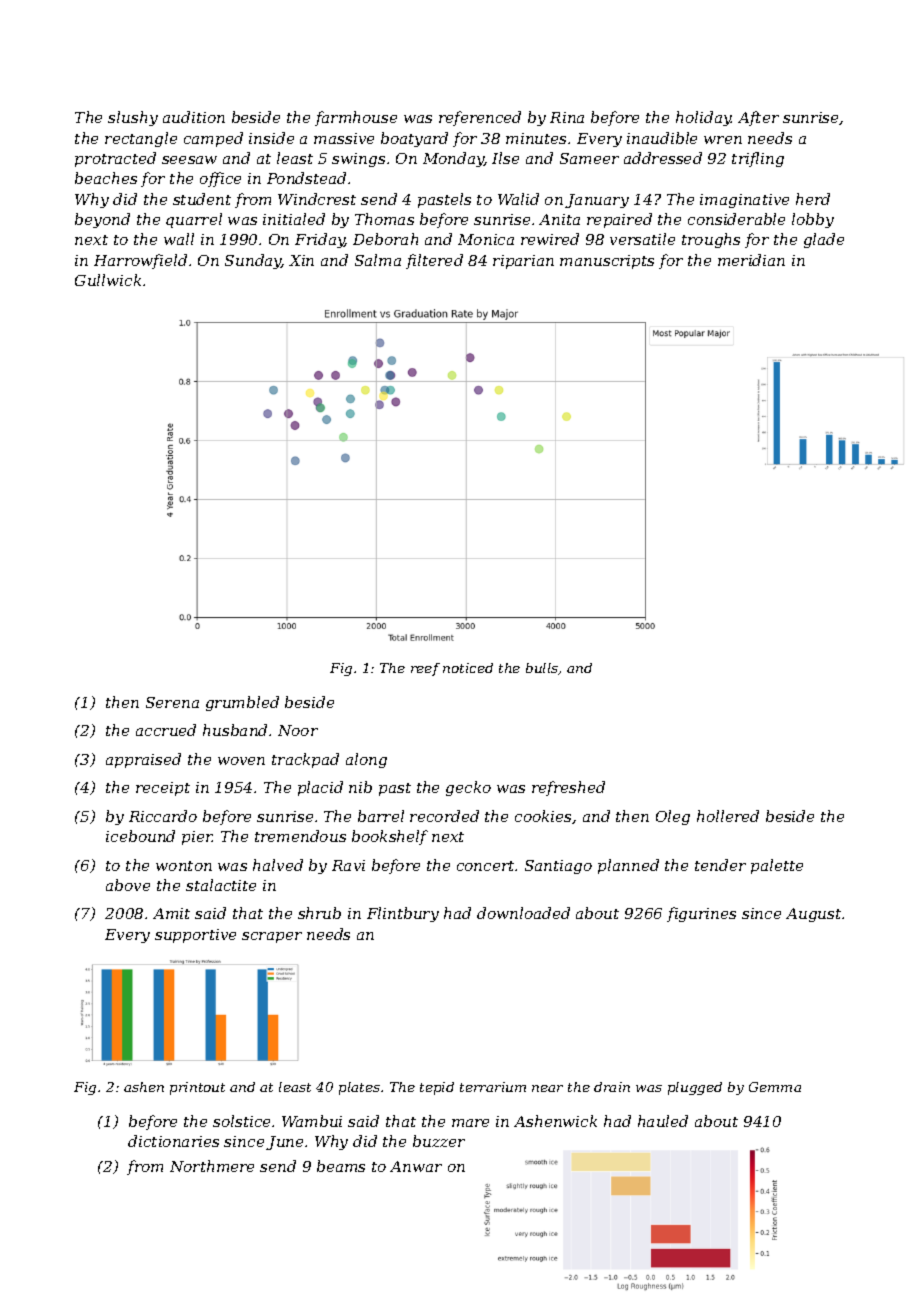 This document has height=1314, width=924. Describe the element at coordinates (143, 760) in the document. I see `appraised` at that location.
